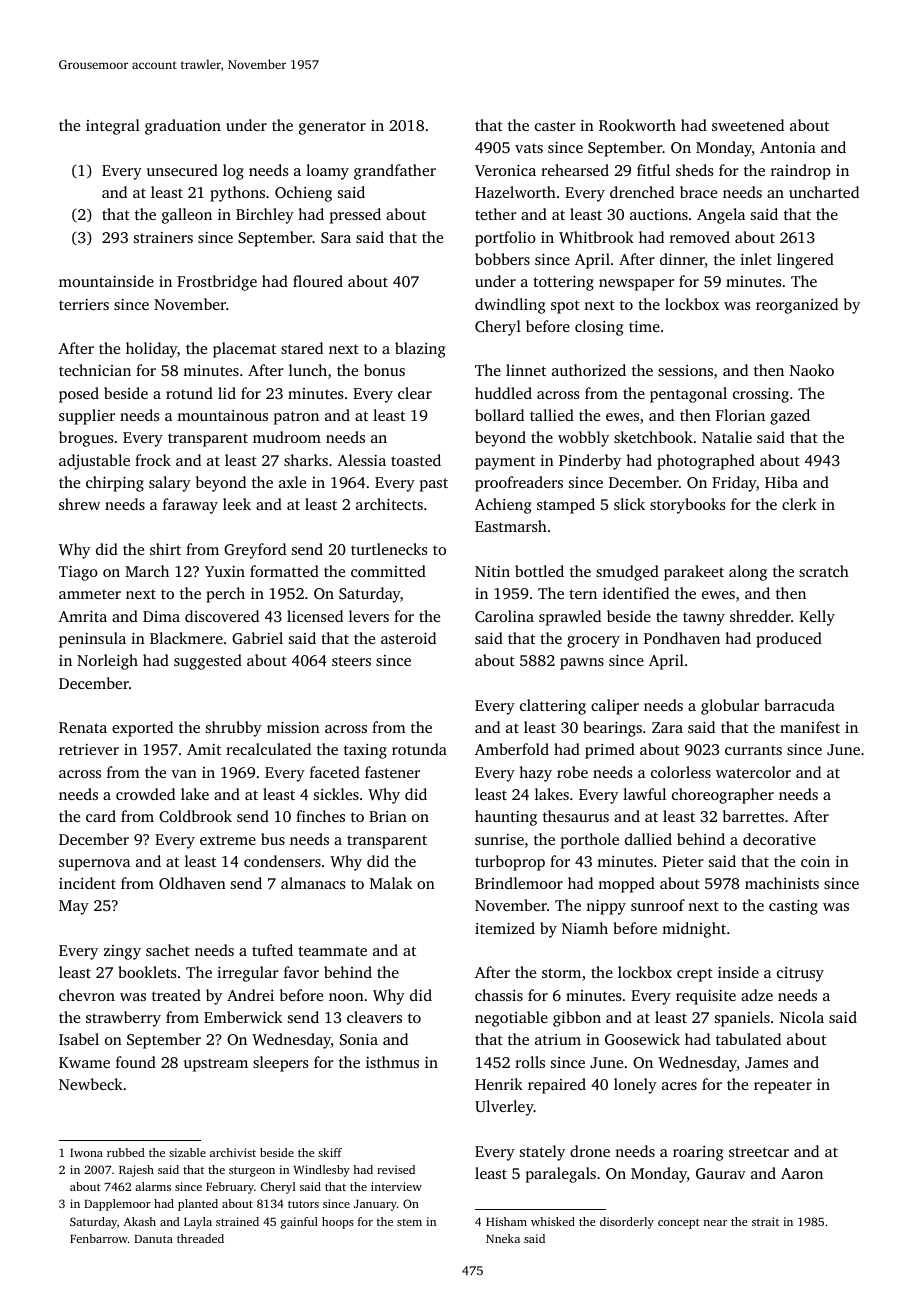 This page has height=1308, width=924. I want to click on grandfather, so click(395, 172).
